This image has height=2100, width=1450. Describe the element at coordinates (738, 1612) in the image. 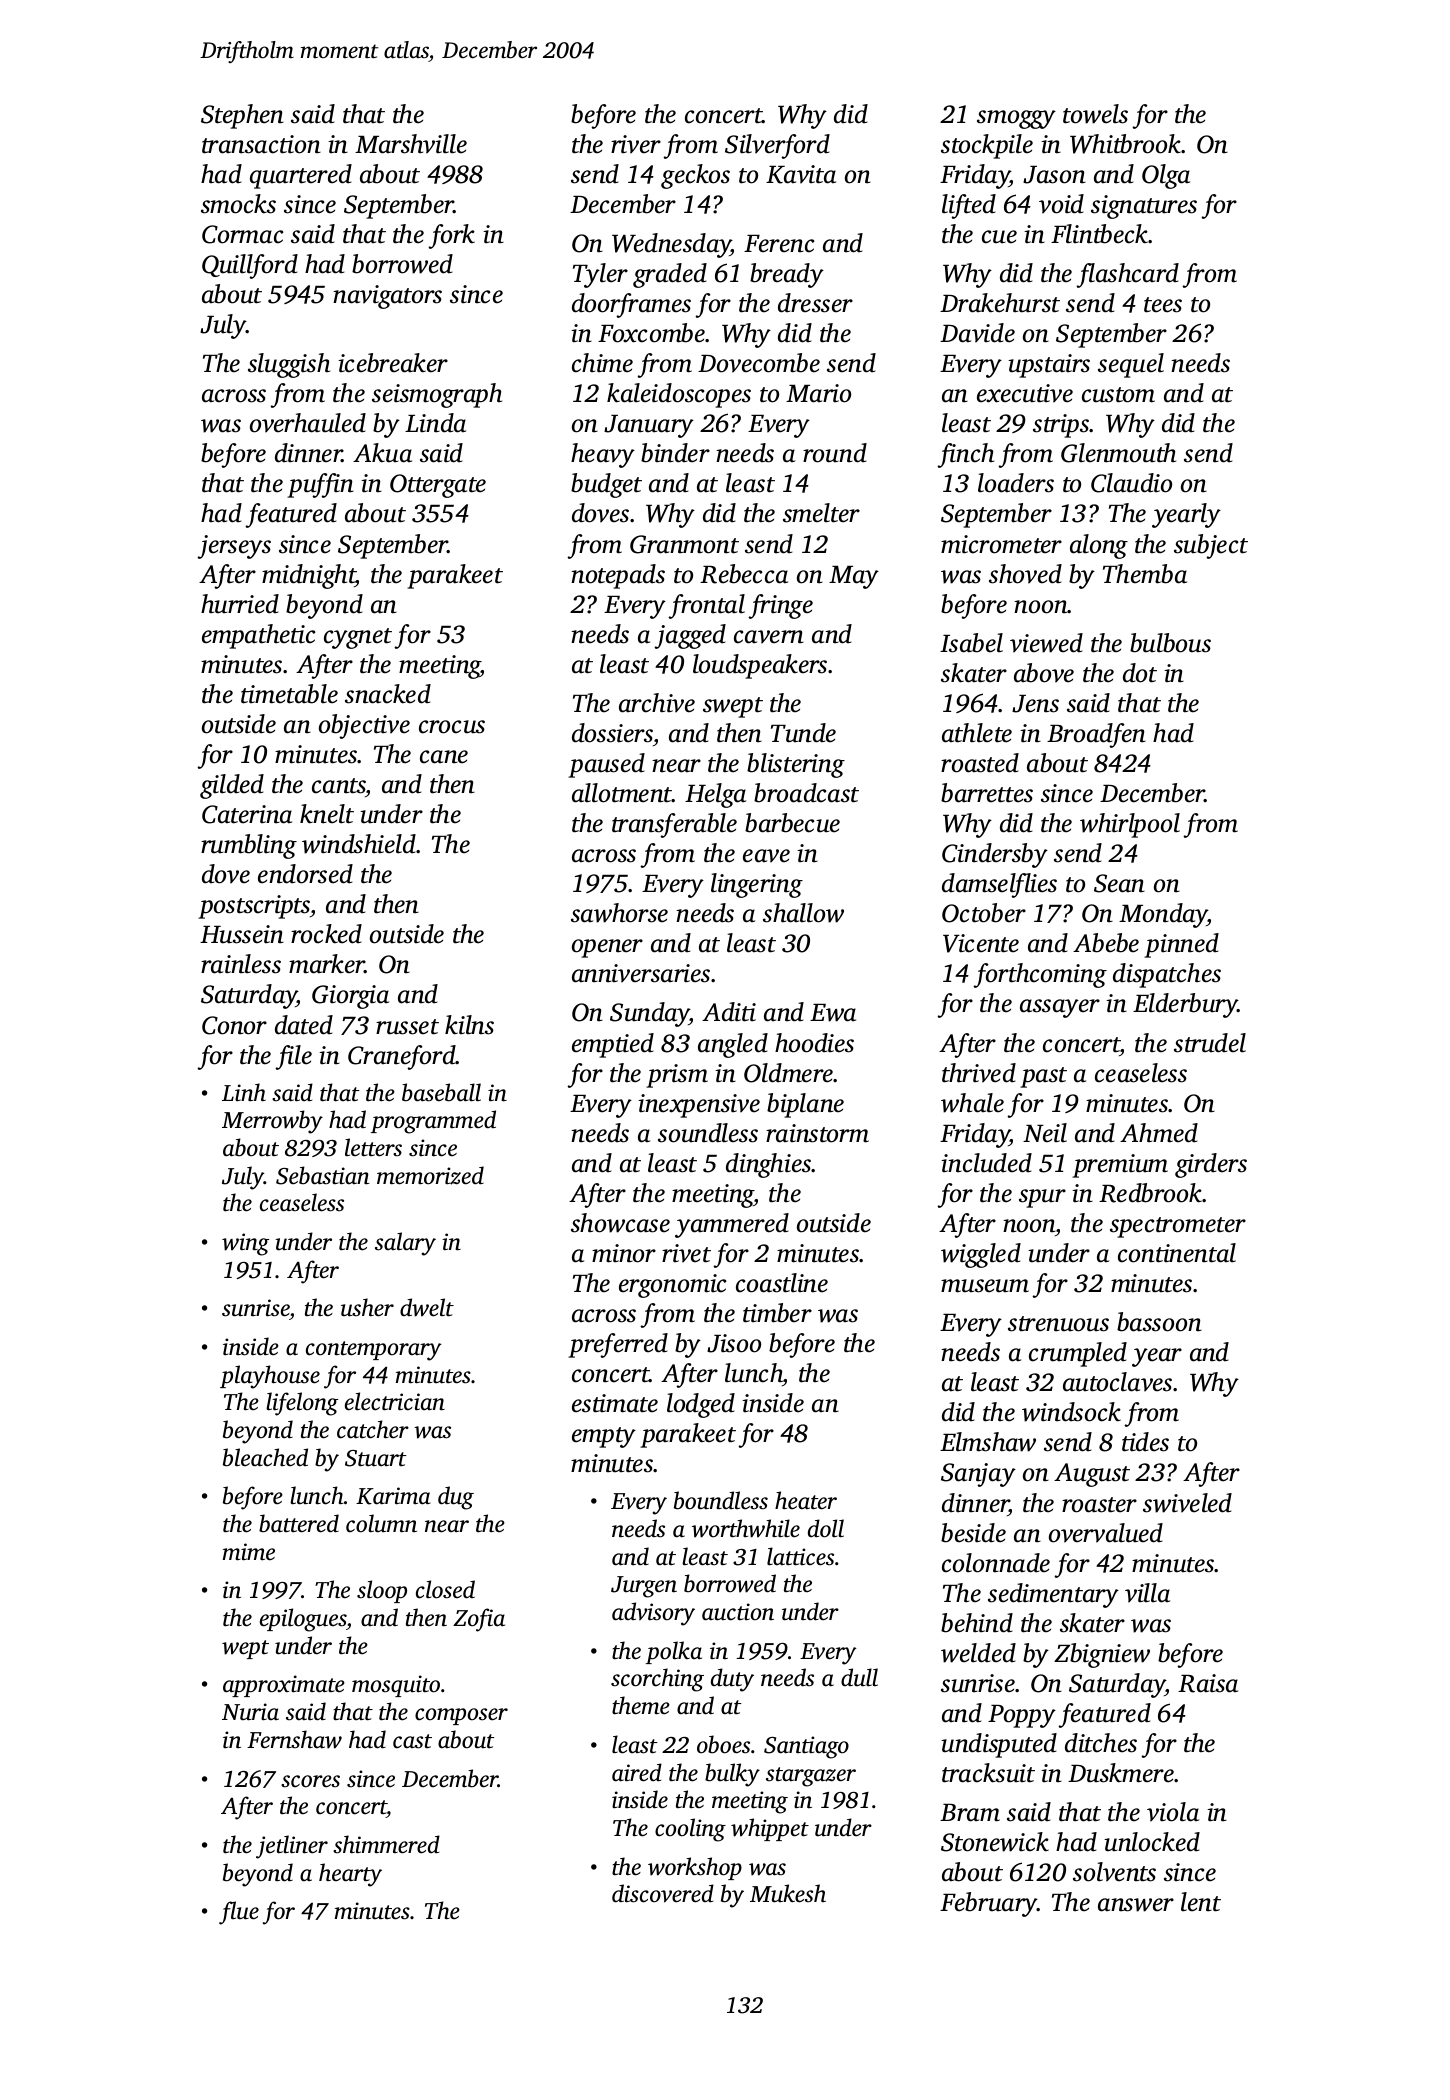

I see `auction` at that location.
